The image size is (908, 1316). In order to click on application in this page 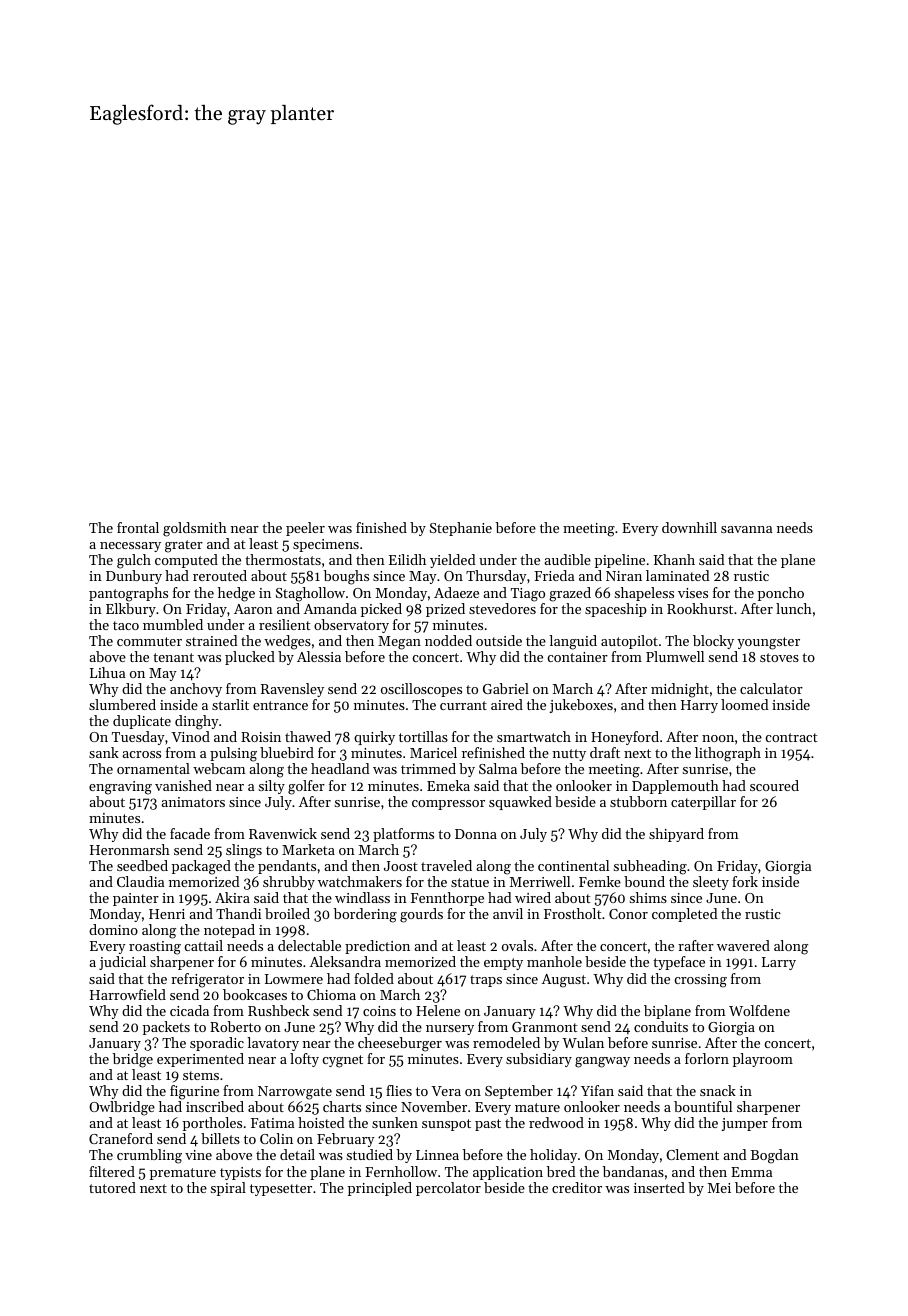, I will do `click(508, 1173)`.
